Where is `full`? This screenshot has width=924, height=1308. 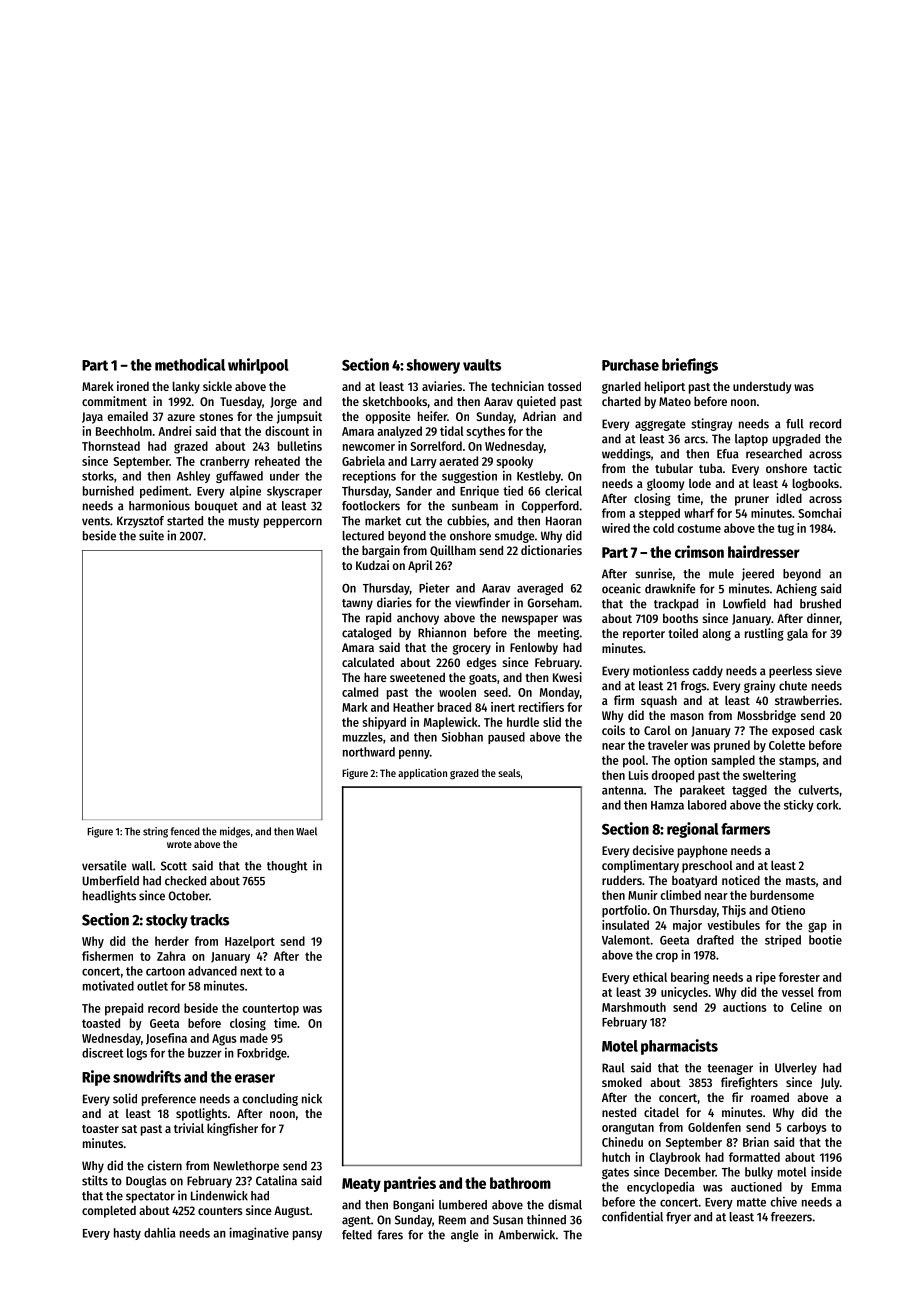 full is located at coordinates (795, 424).
